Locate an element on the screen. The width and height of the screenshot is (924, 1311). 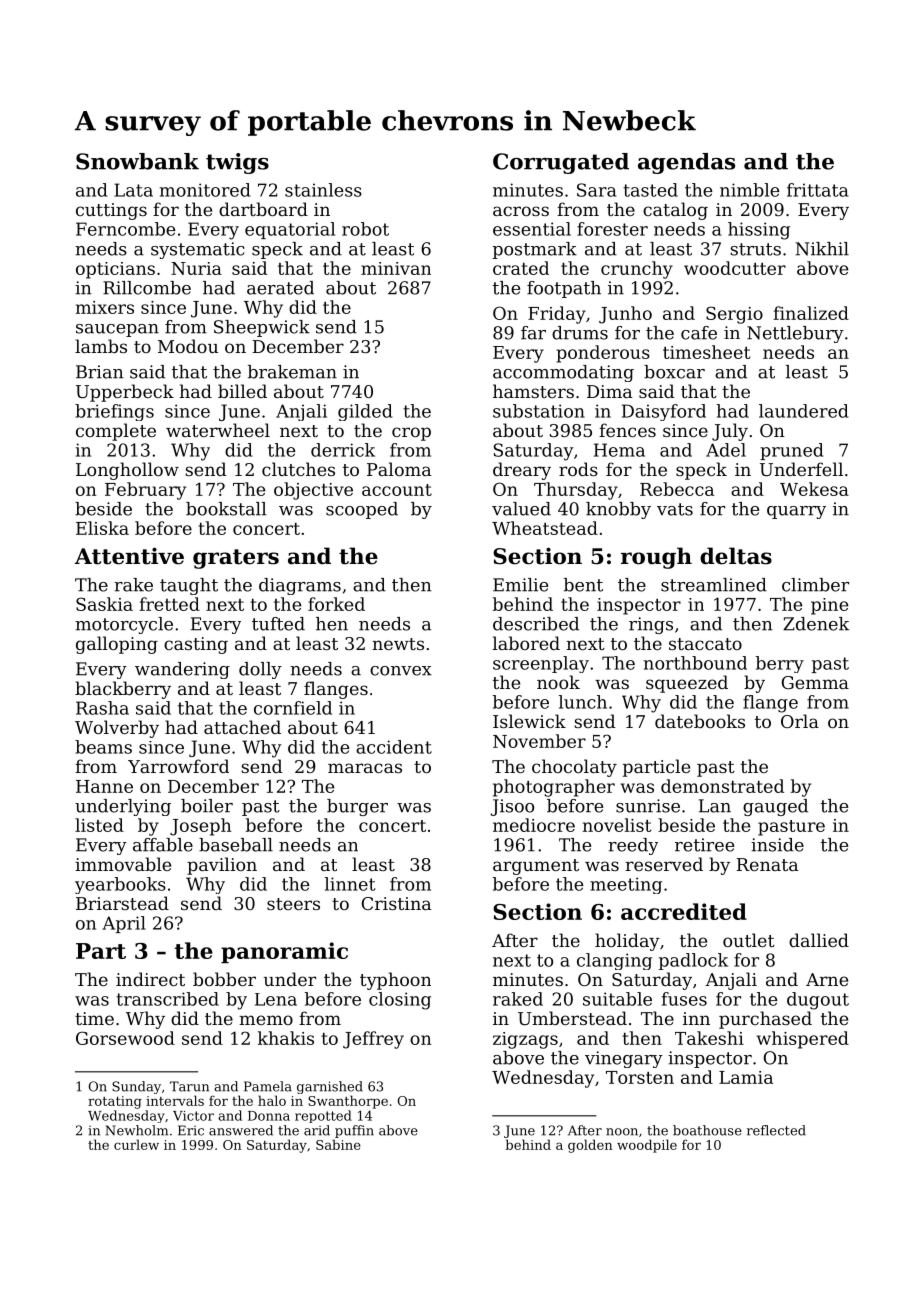
retiree is located at coordinates (704, 845).
